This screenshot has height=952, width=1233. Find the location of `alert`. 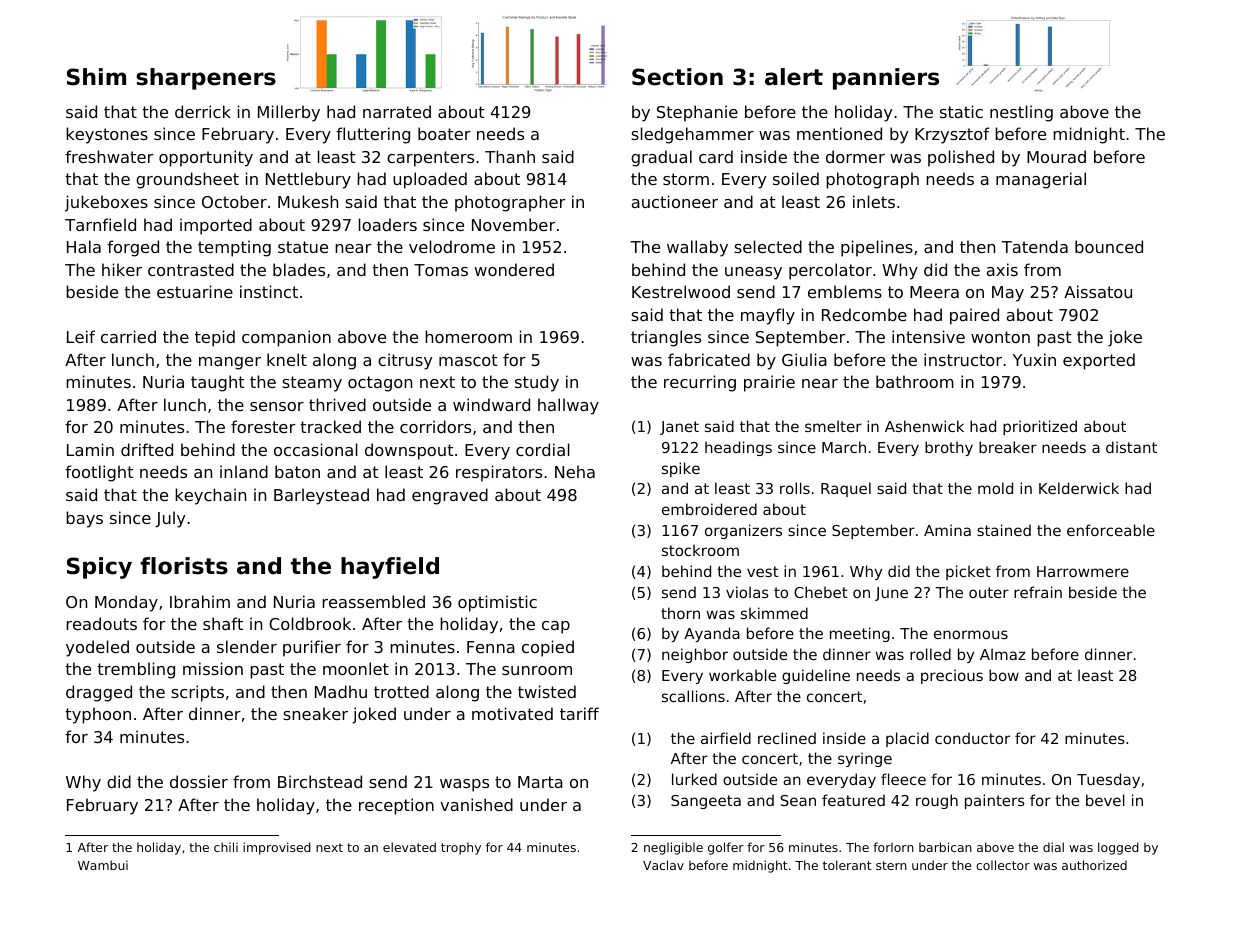

alert is located at coordinates (794, 77).
